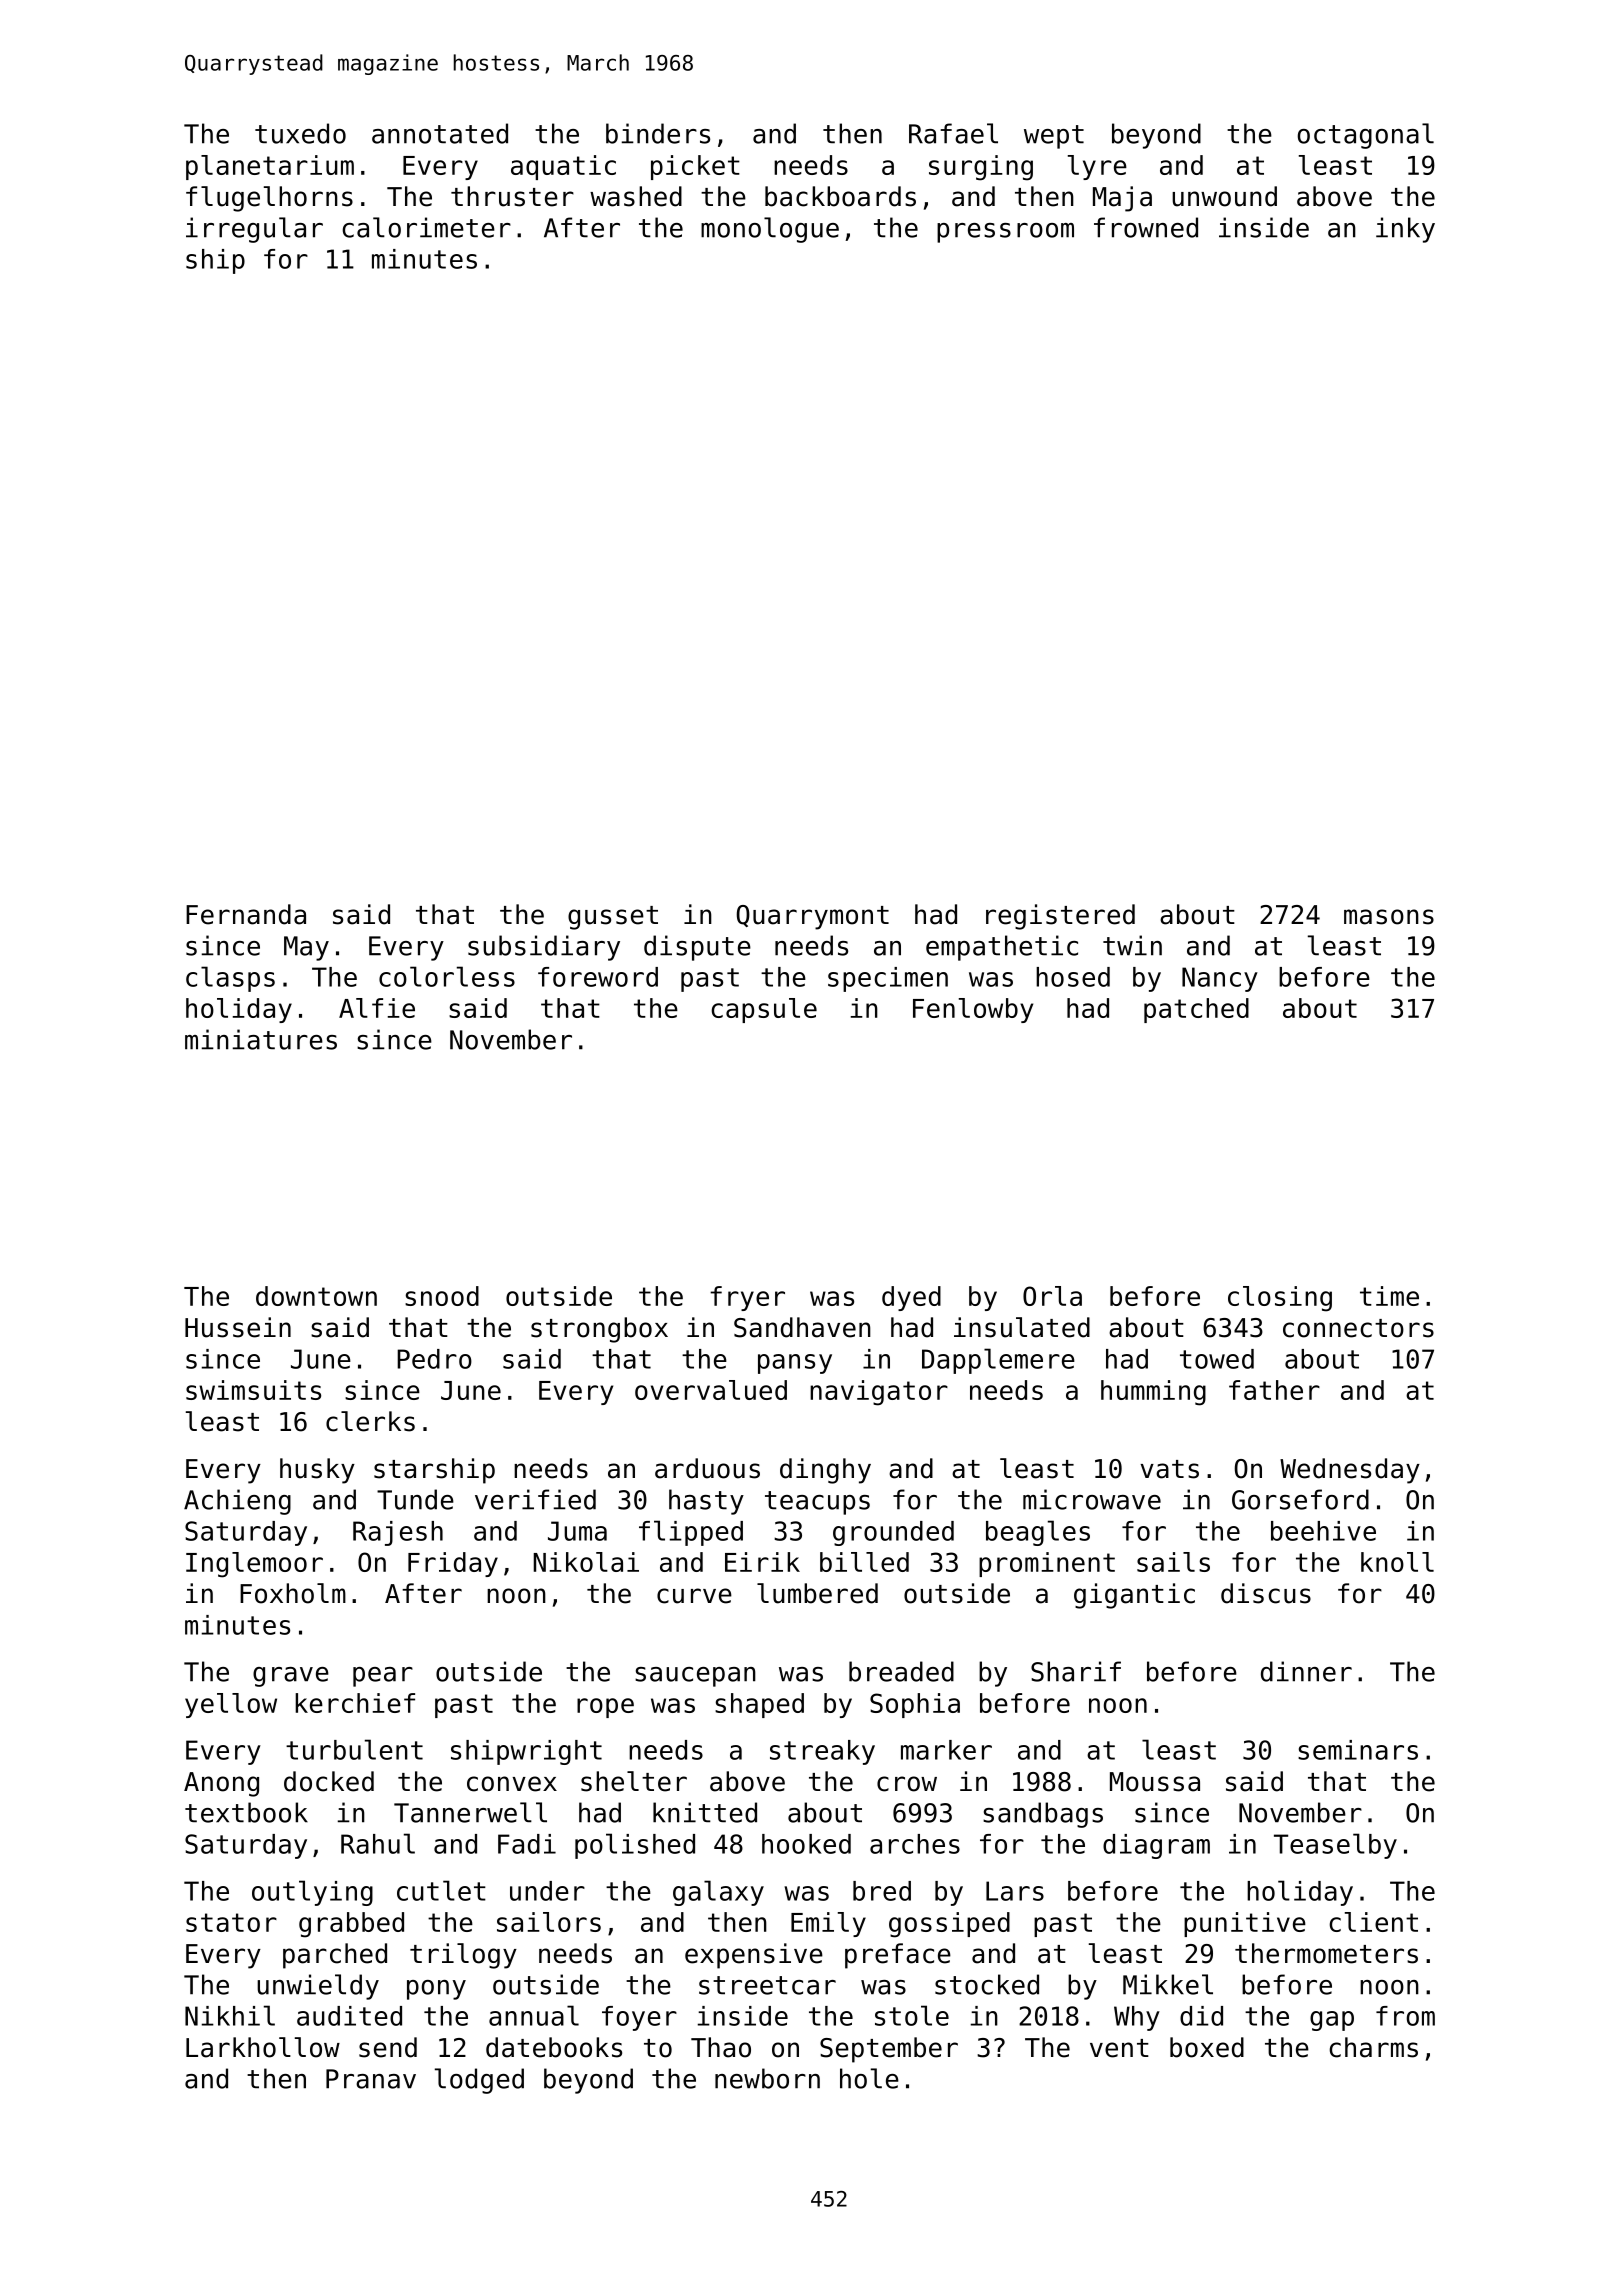  I want to click on Quarrymont, so click(812, 917).
